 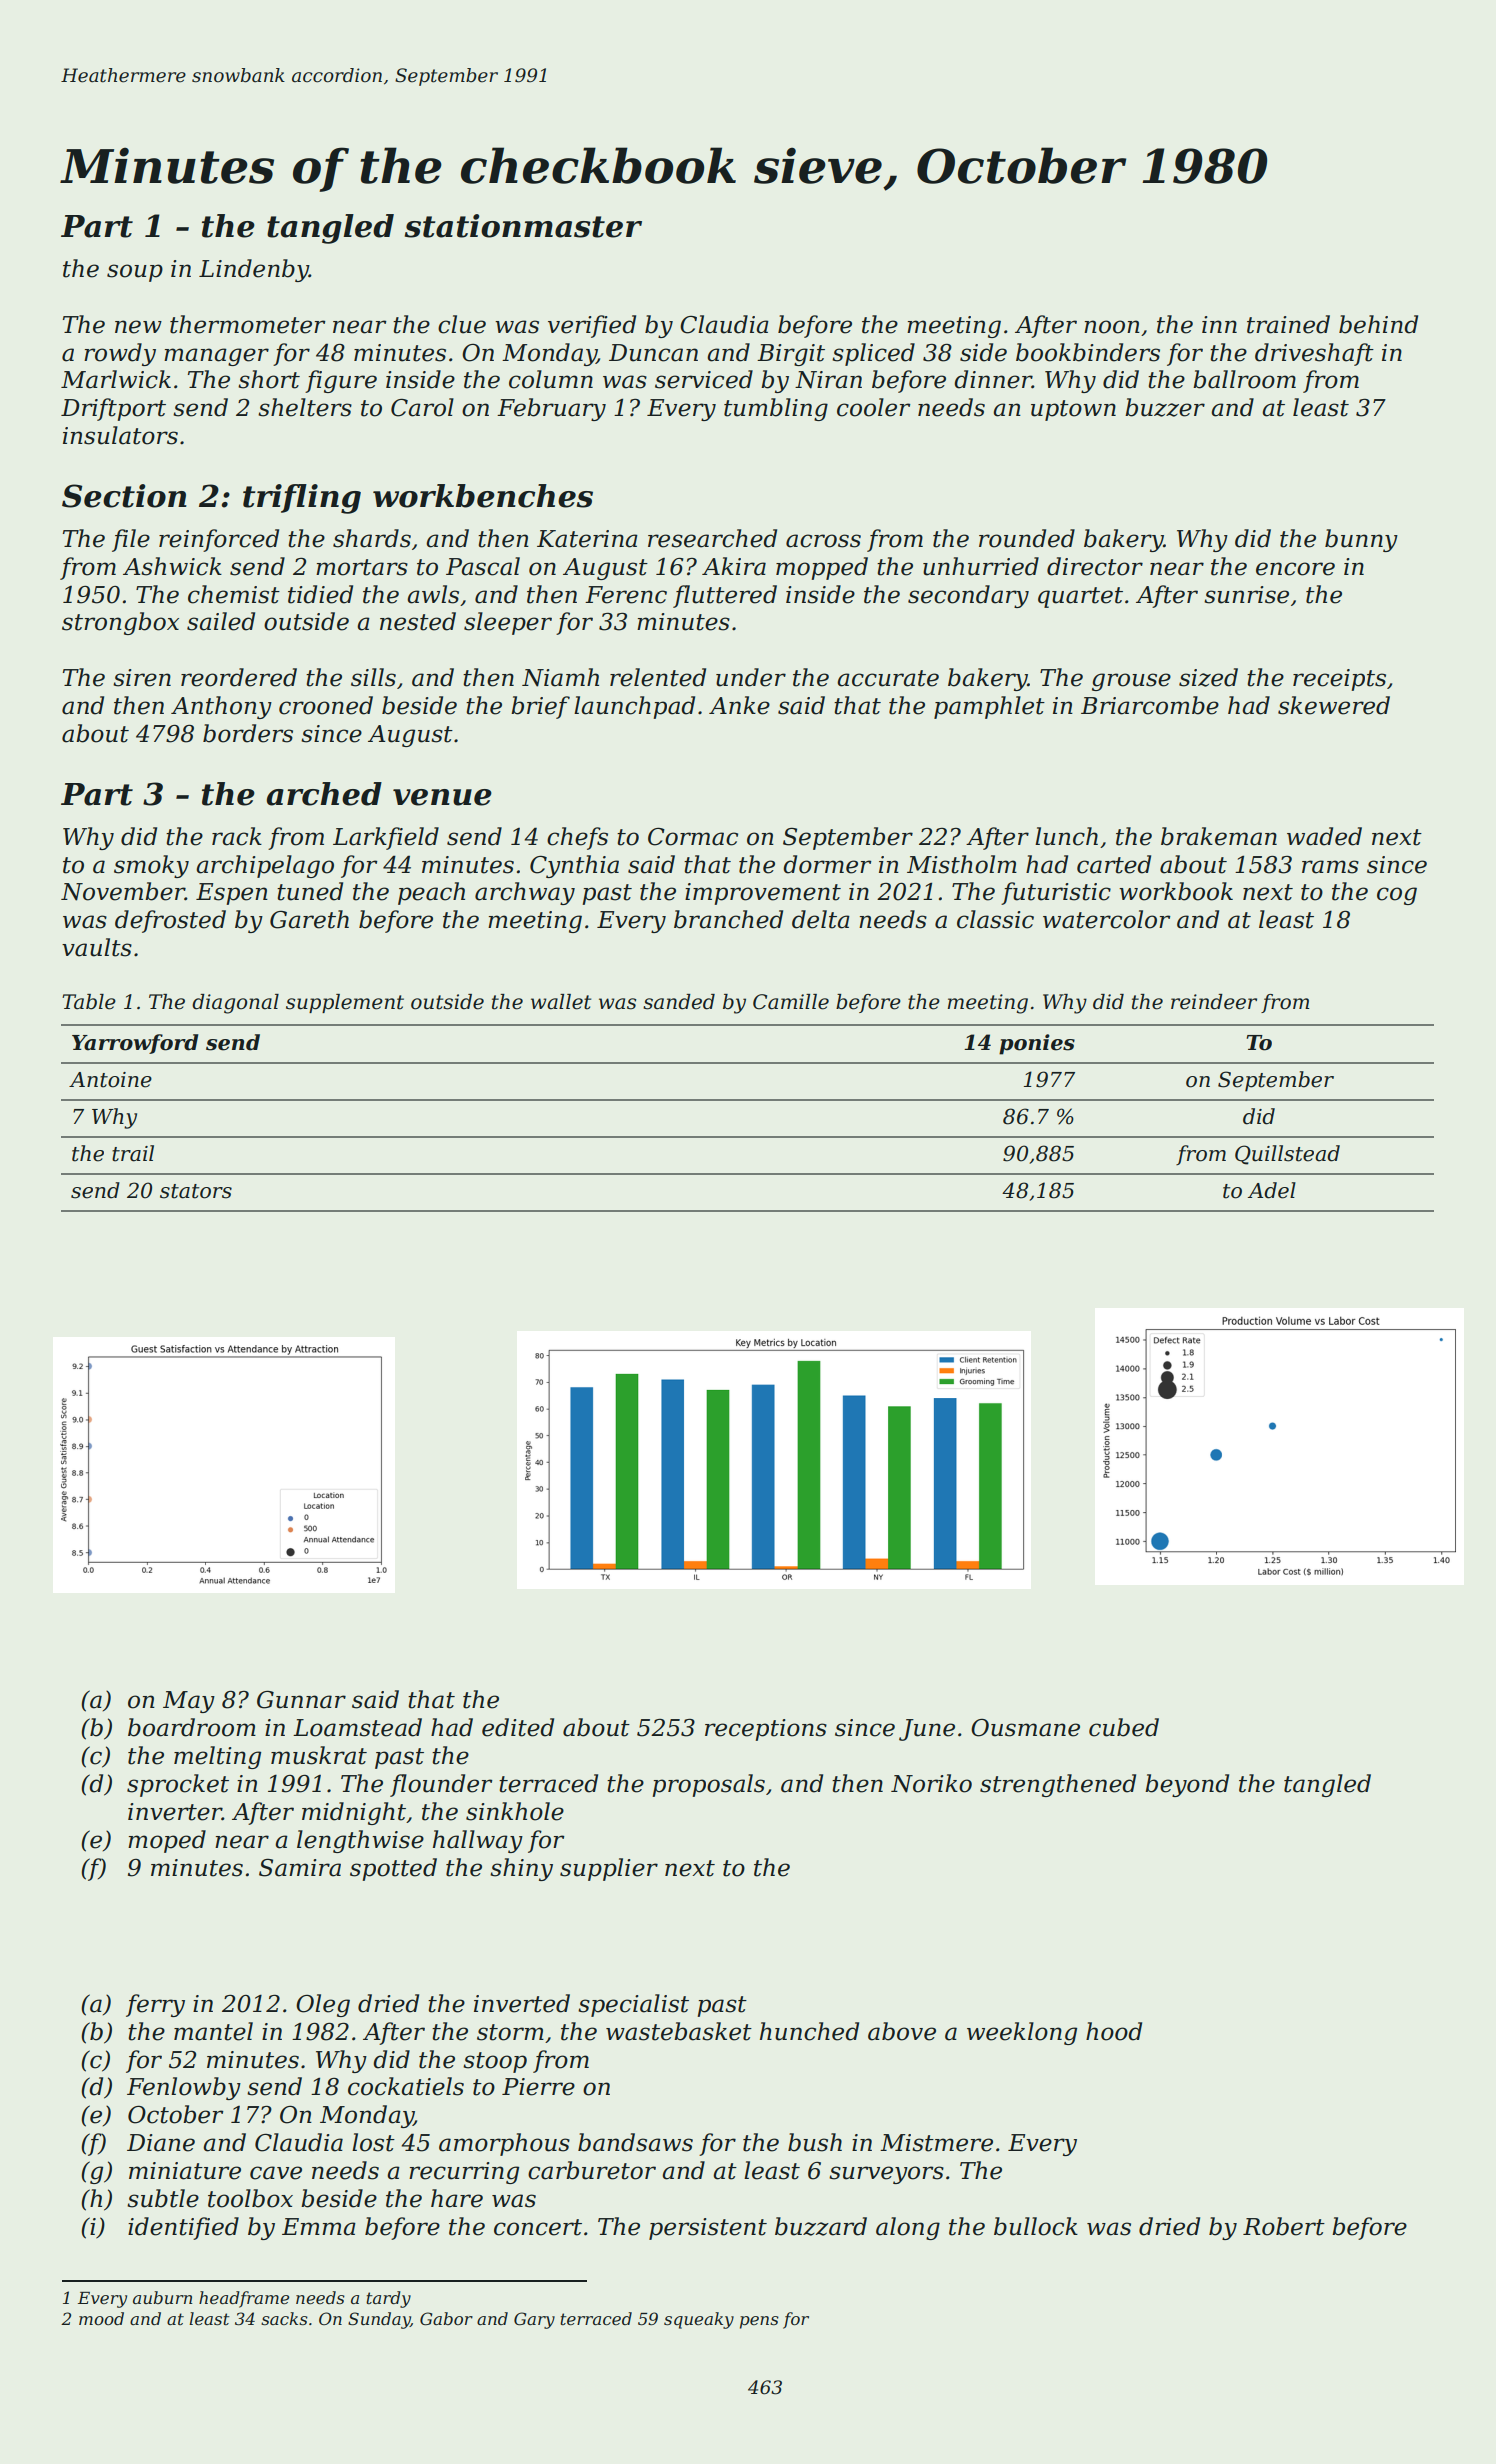 What do you see at coordinates (1112, 327) in the image?
I see `noon` at bounding box center [1112, 327].
